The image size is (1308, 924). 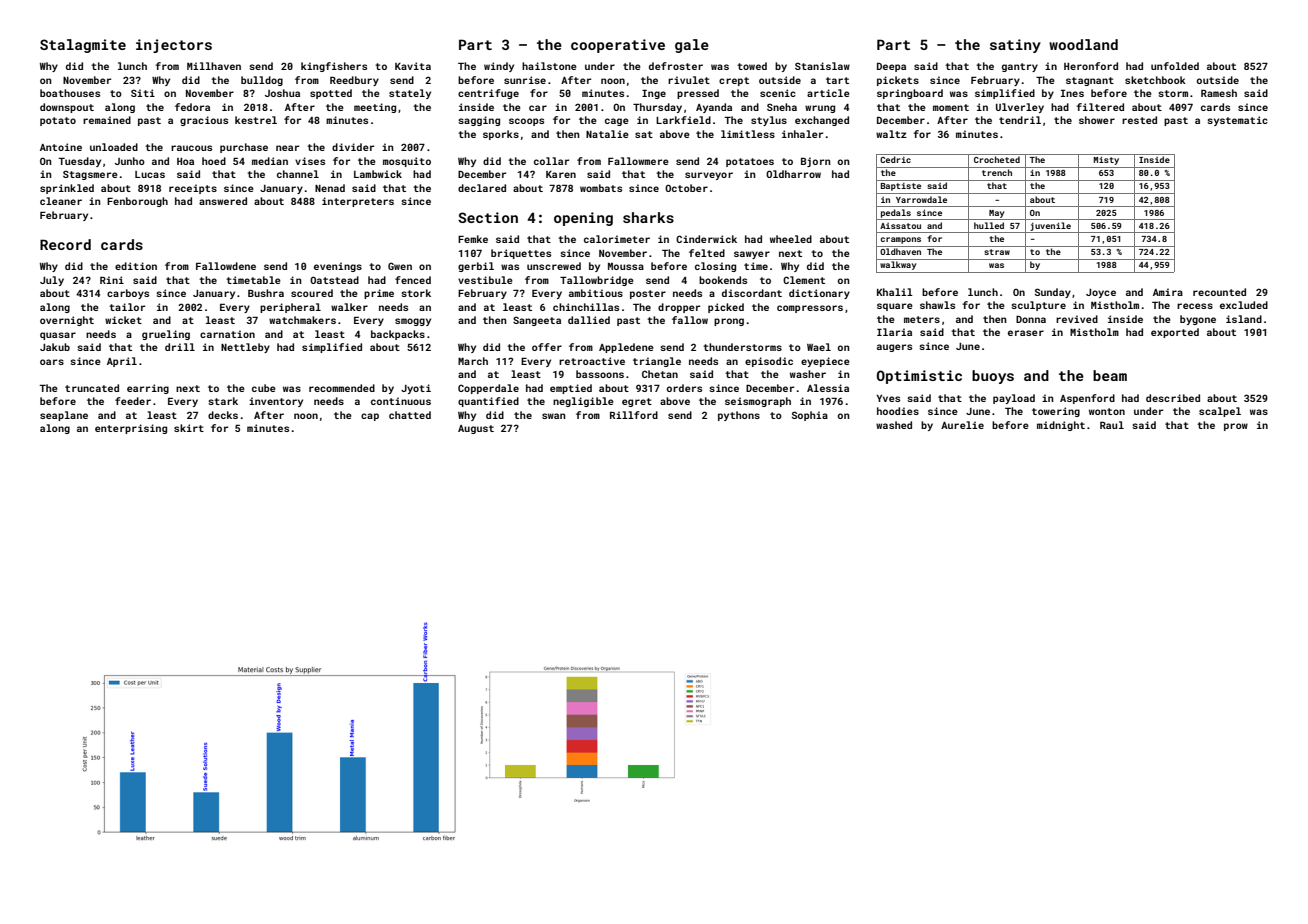 I want to click on filtered, so click(x=1100, y=107).
